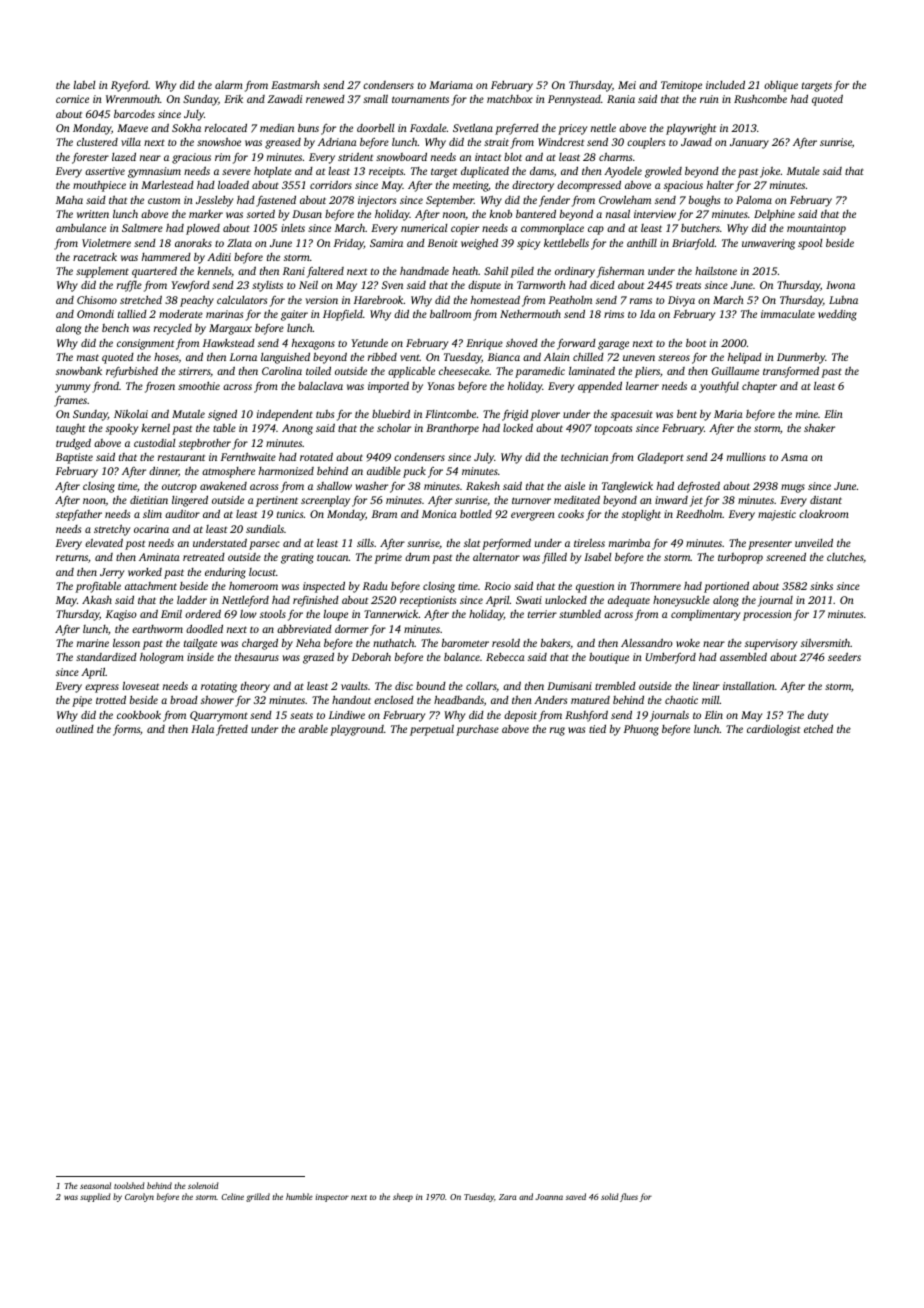 The height and width of the document is (1308, 924). I want to click on perpetual, so click(432, 730).
